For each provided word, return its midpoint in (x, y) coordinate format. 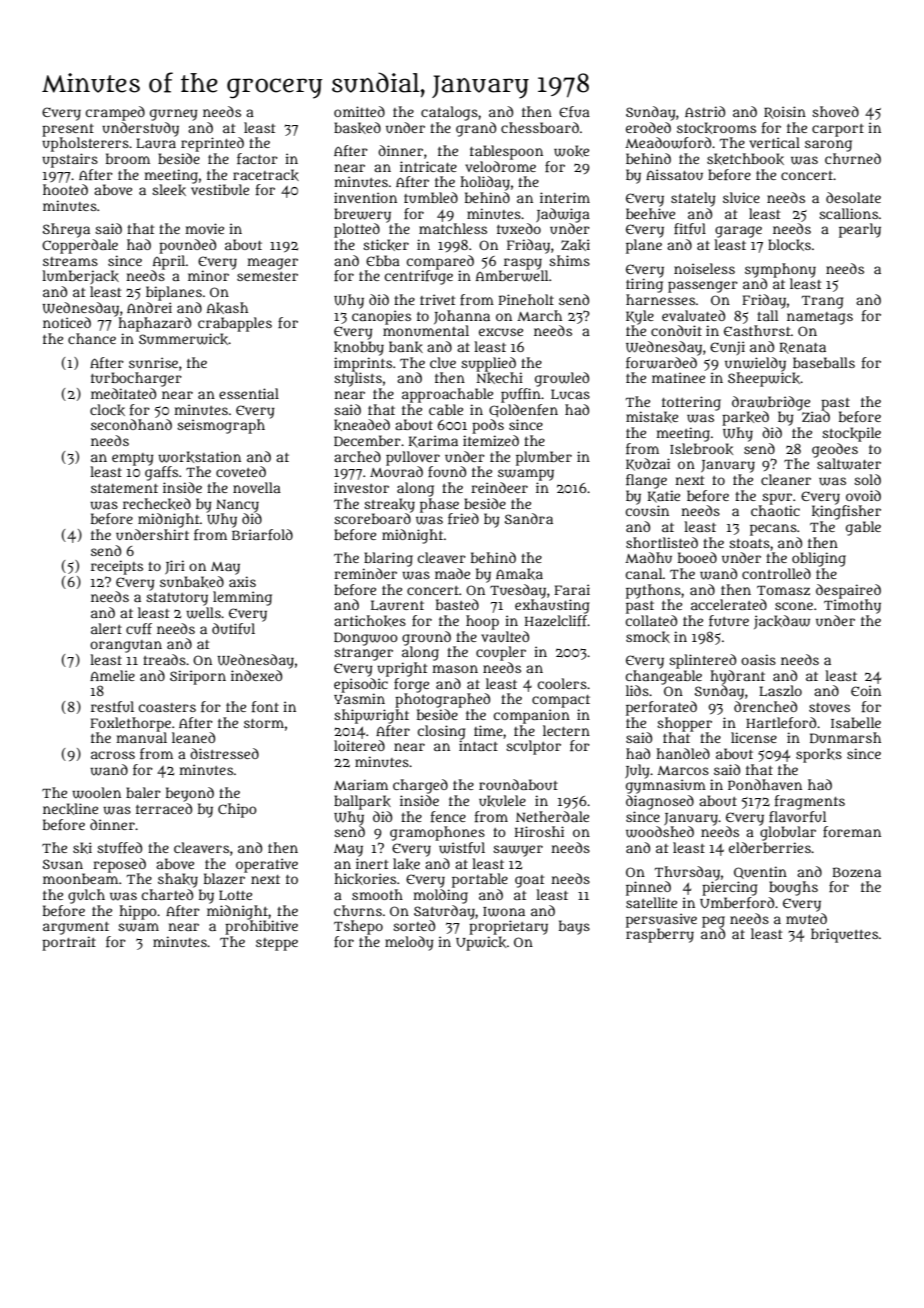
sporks (819, 755)
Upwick (481, 943)
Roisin (785, 112)
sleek (169, 190)
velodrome (500, 166)
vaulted (505, 636)
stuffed (119, 847)
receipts (117, 567)
